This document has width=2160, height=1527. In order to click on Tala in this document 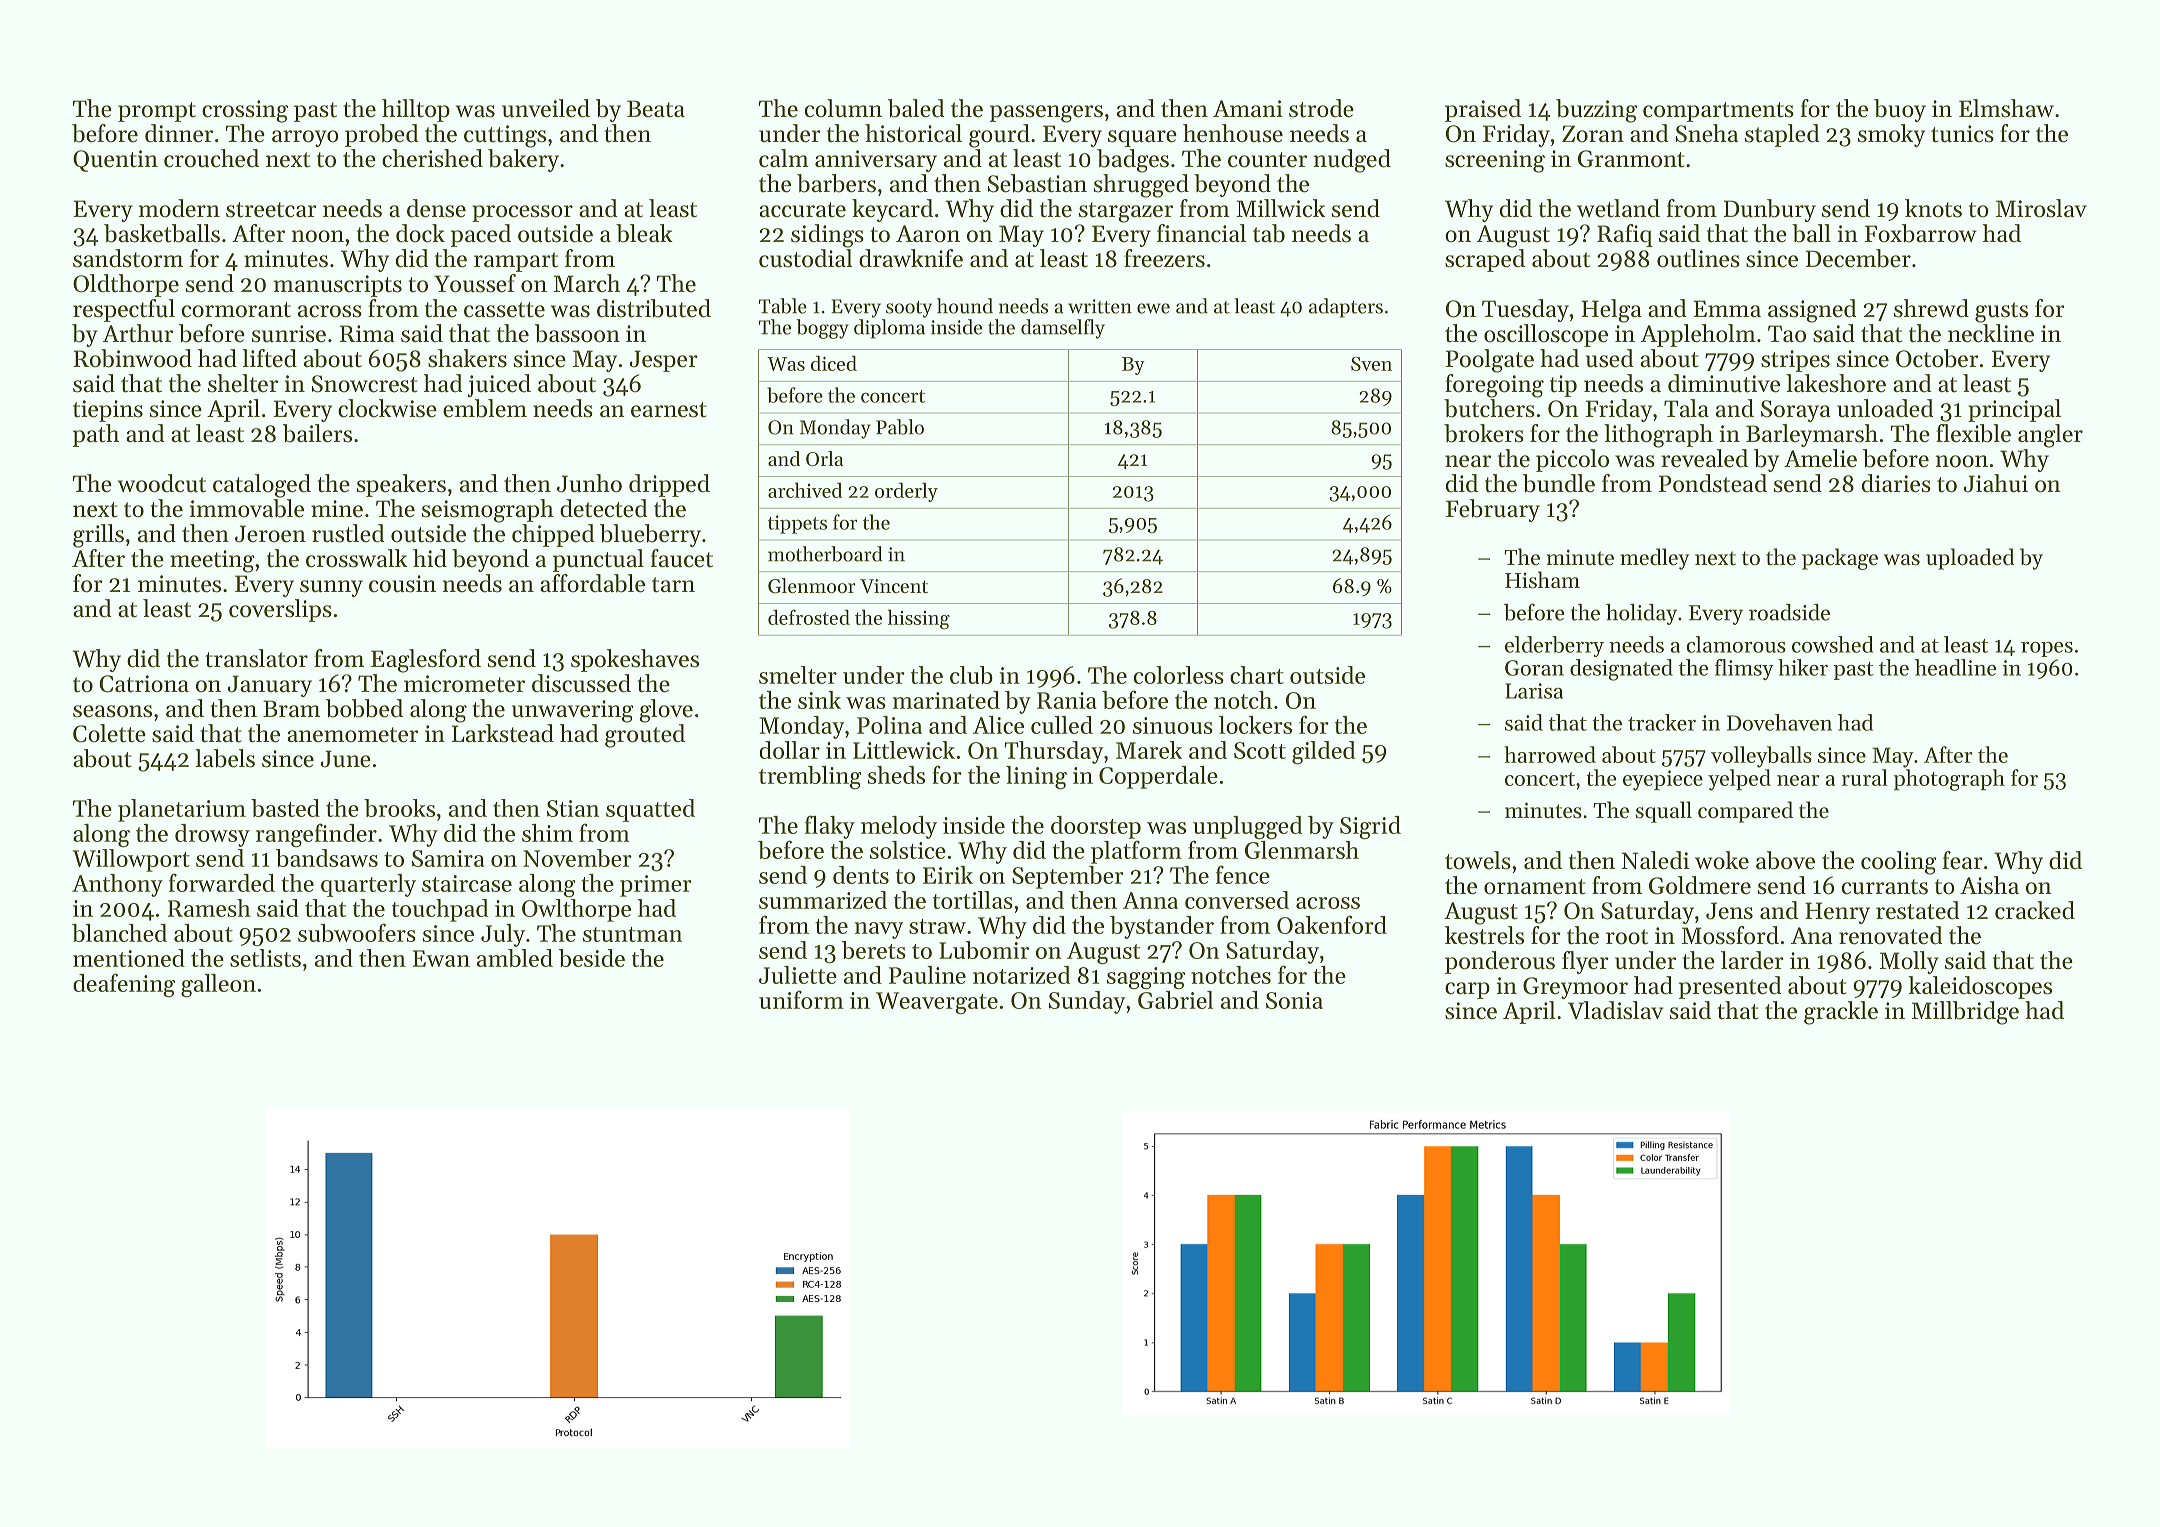, I will do `click(1686, 408)`.
